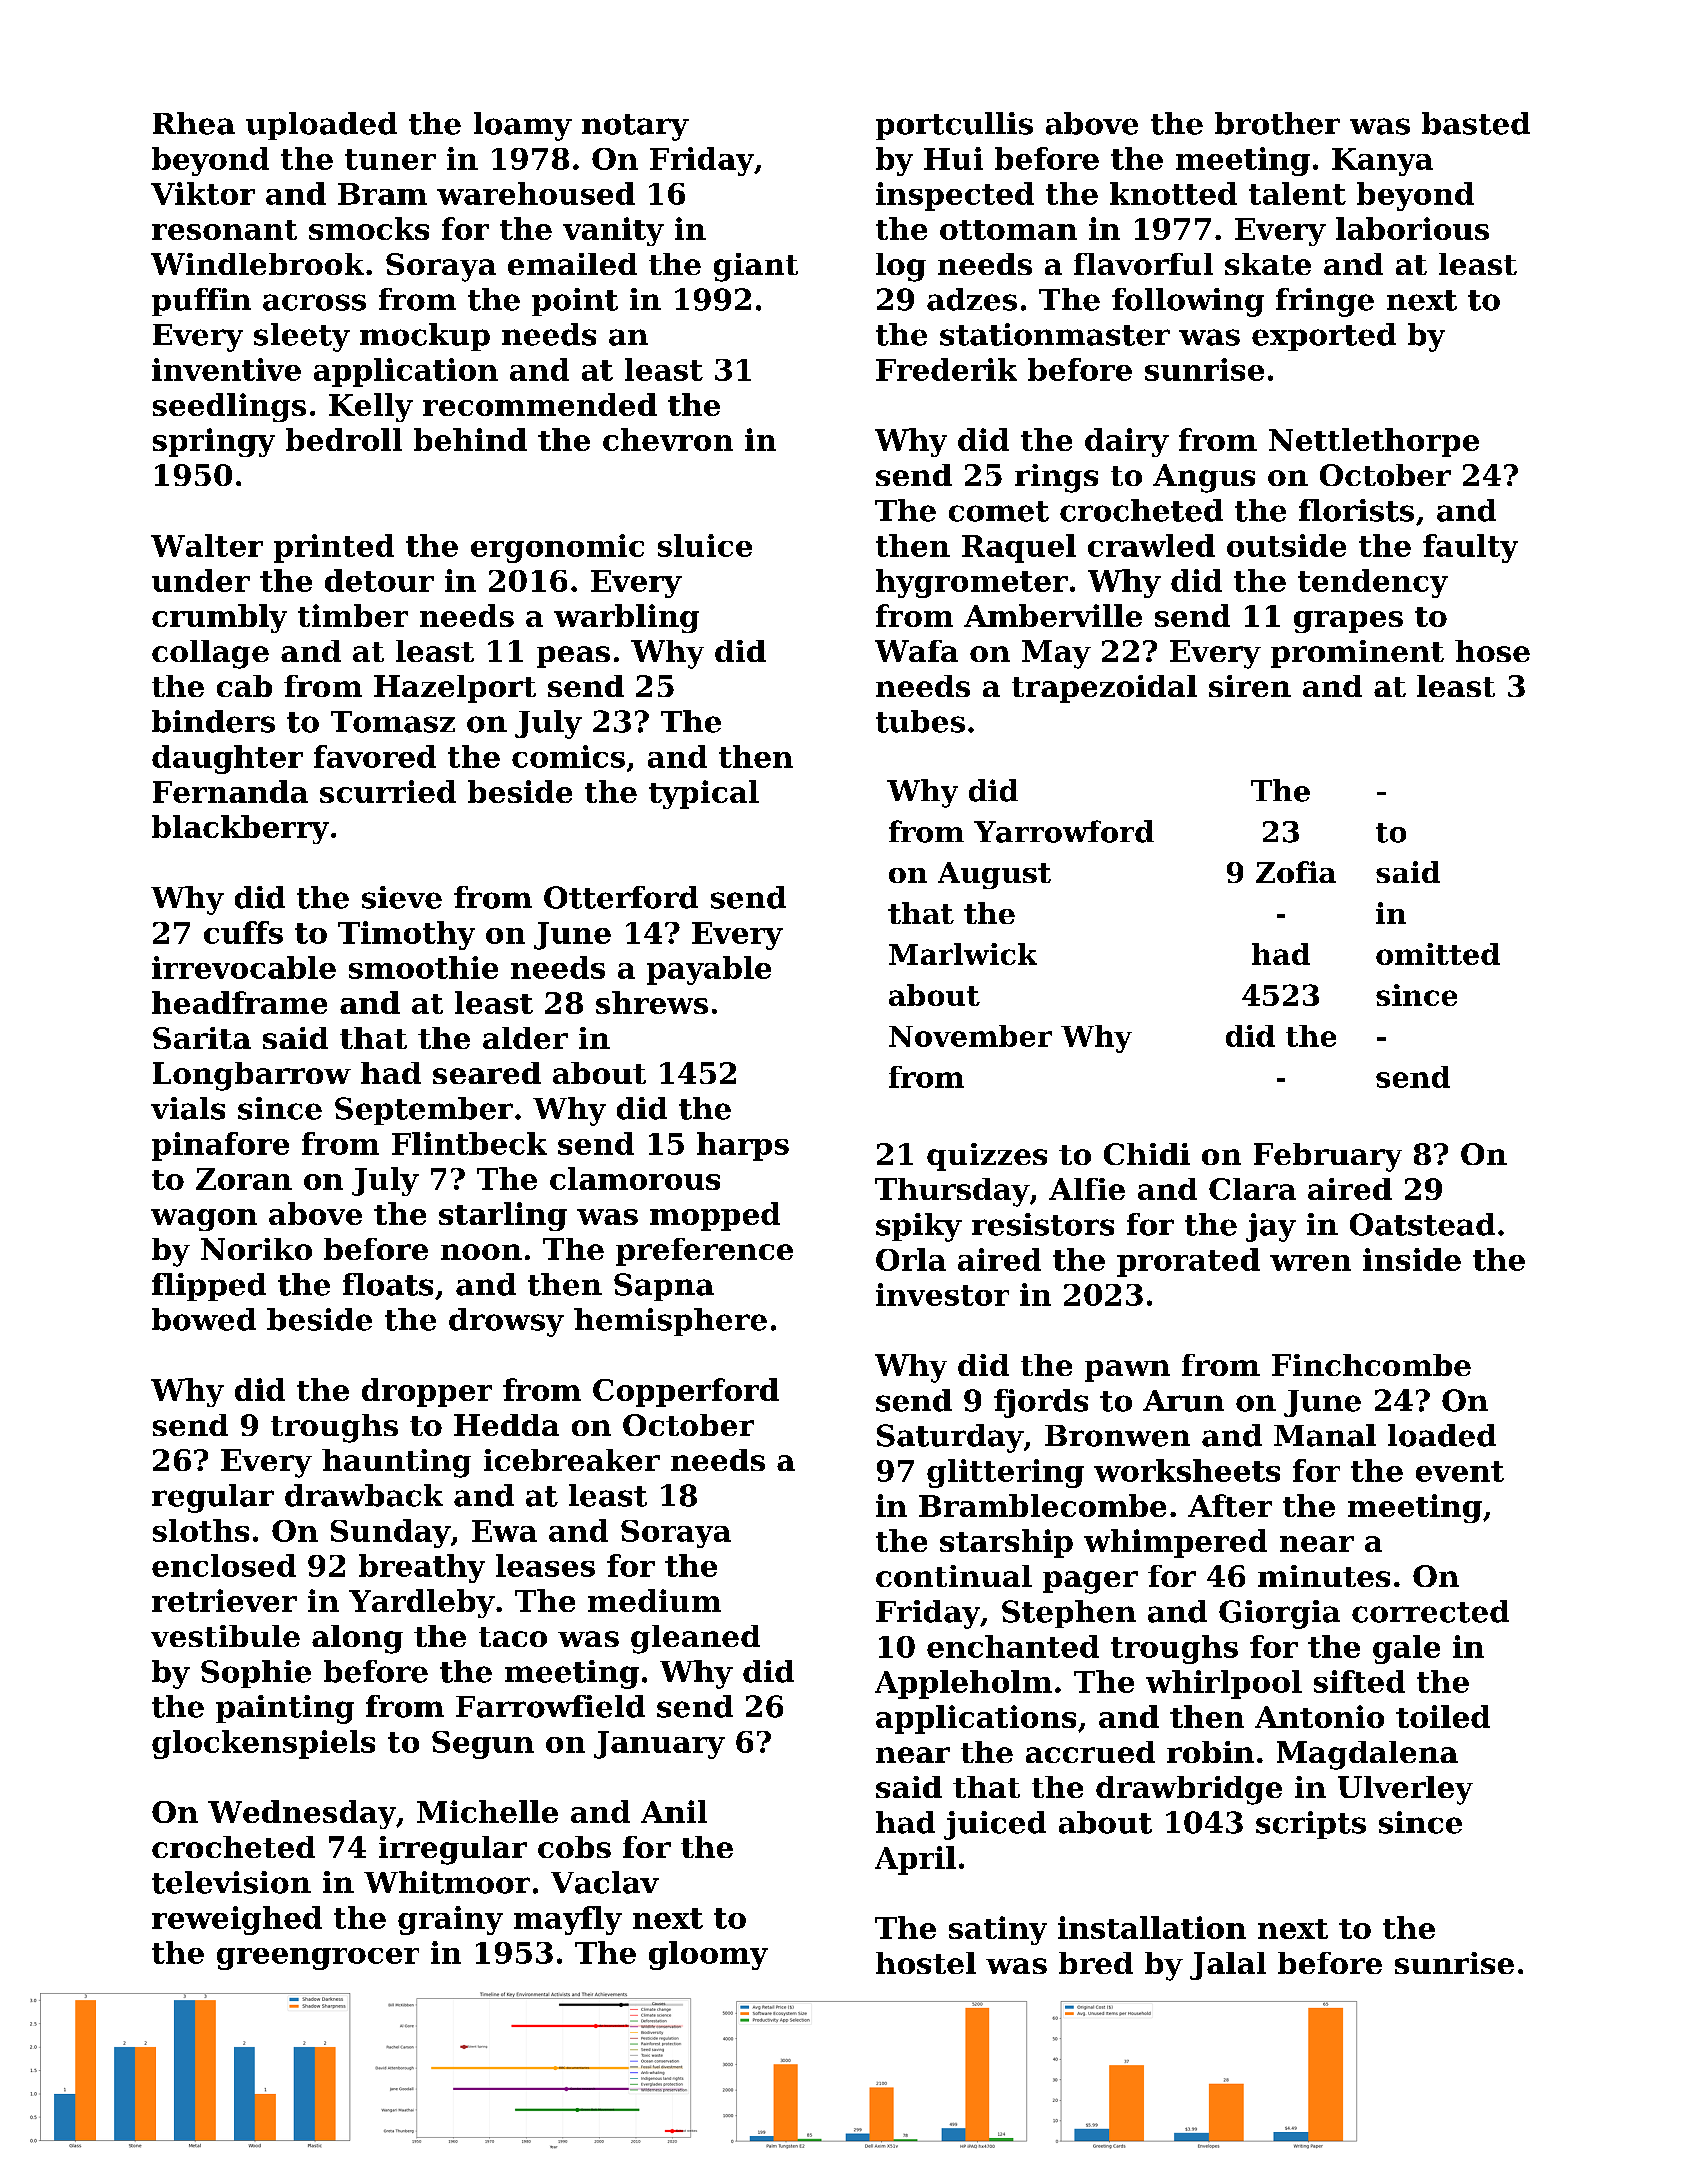 The image size is (1683, 2178). What do you see at coordinates (1476, 123) in the page?
I see `basted` at bounding box center [1476, 123].
